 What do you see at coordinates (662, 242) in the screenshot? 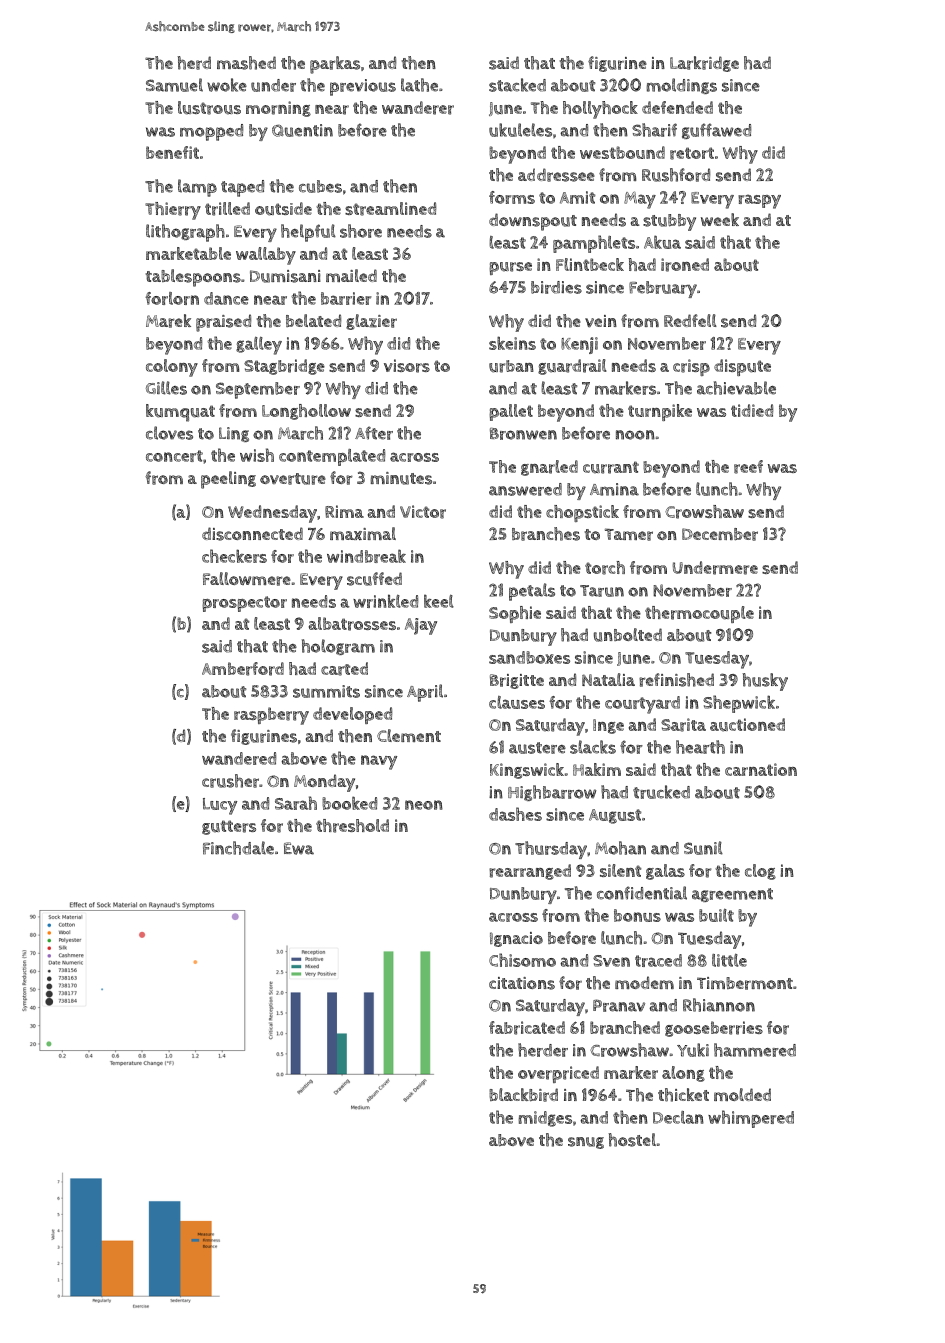
I see `Akua` at bounding box center [662, 242].
